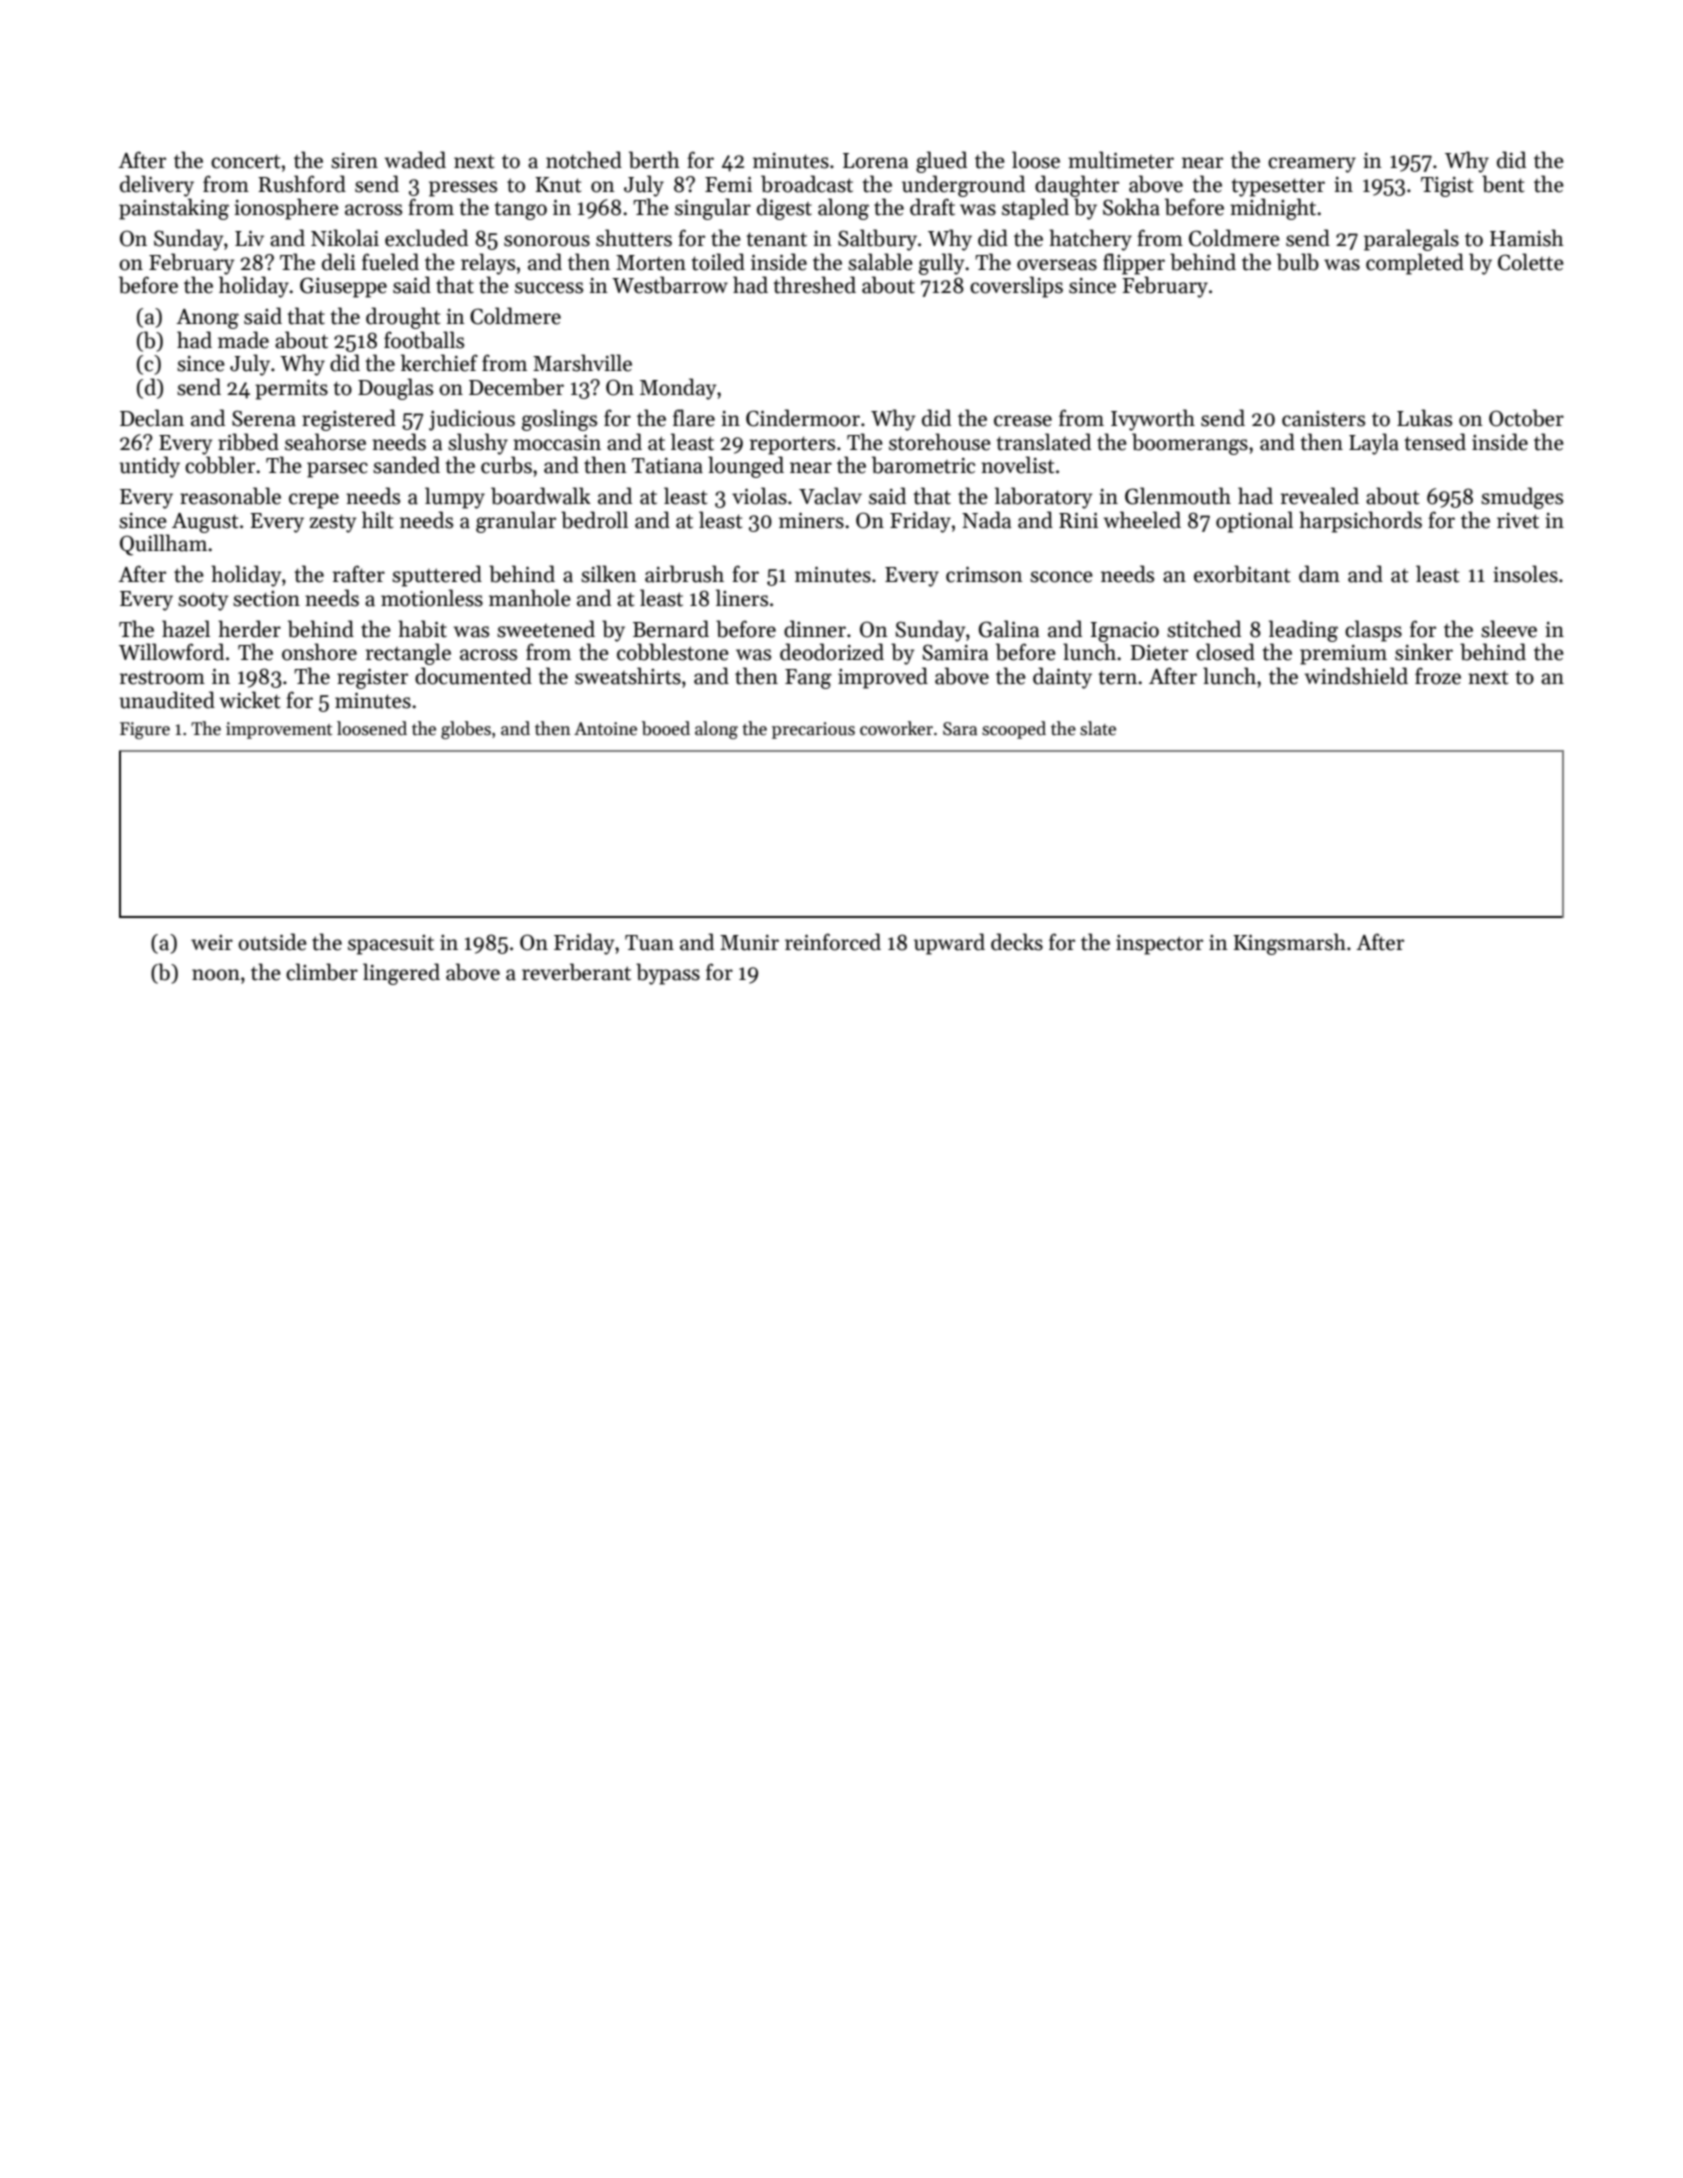 The height and width of the screenshot is (2178, 1683). Describe the element at coordinates (401, 974) in the screenshot. I see `lingered` at that location.
